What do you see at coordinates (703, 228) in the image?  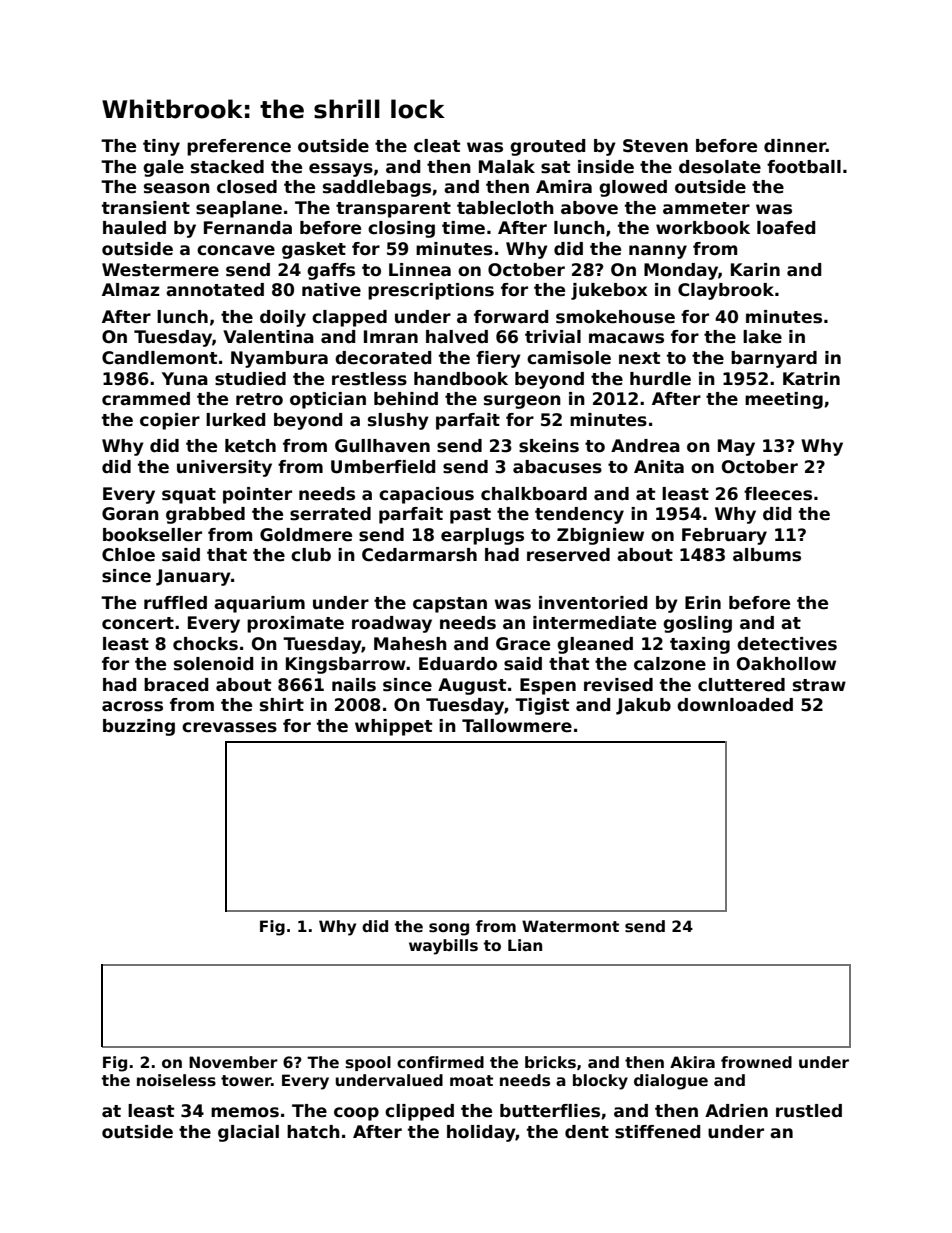 I see `workbook` at bounding box center [703, 228].
